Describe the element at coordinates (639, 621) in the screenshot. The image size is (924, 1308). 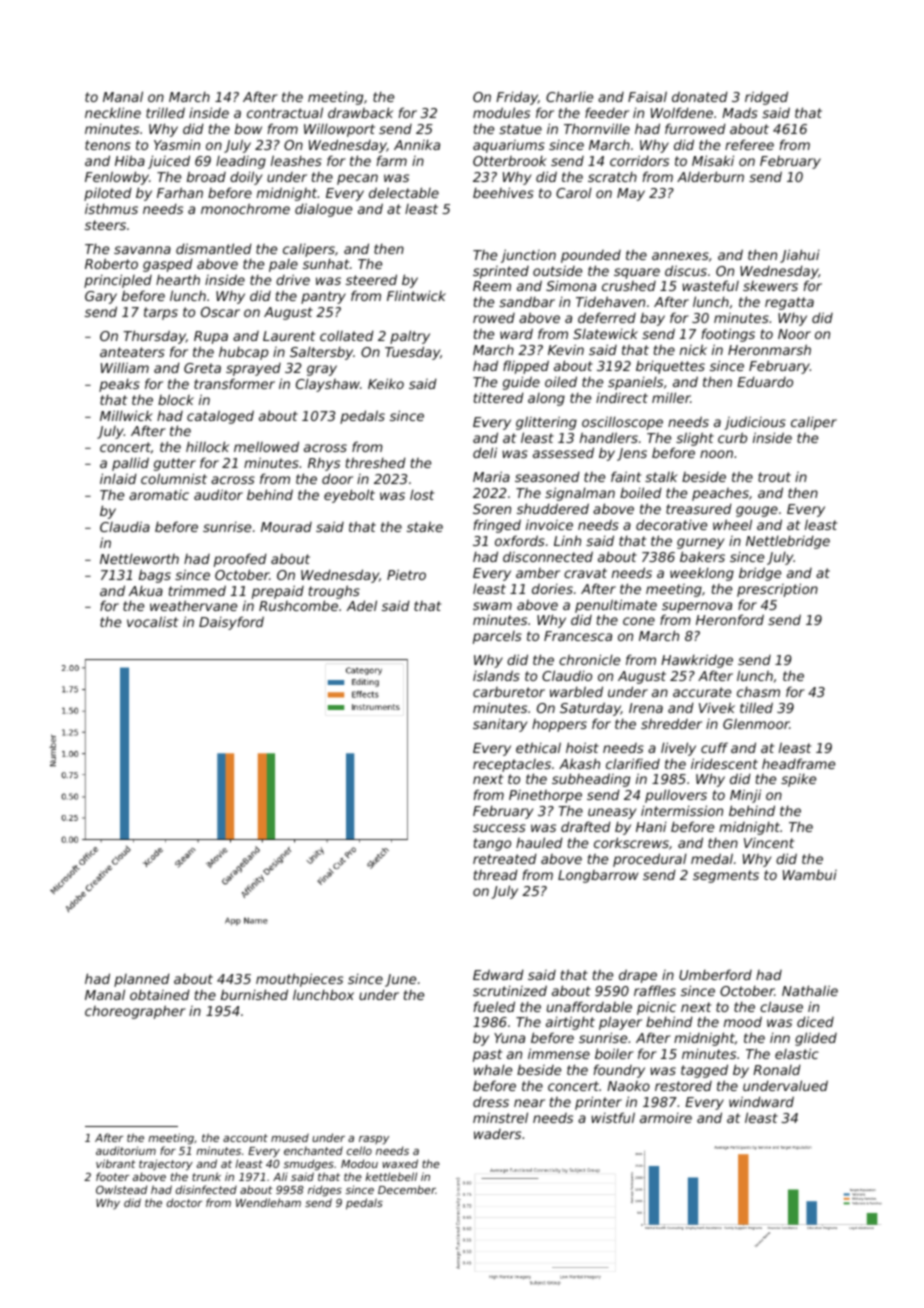
I see `cone` at that location.
